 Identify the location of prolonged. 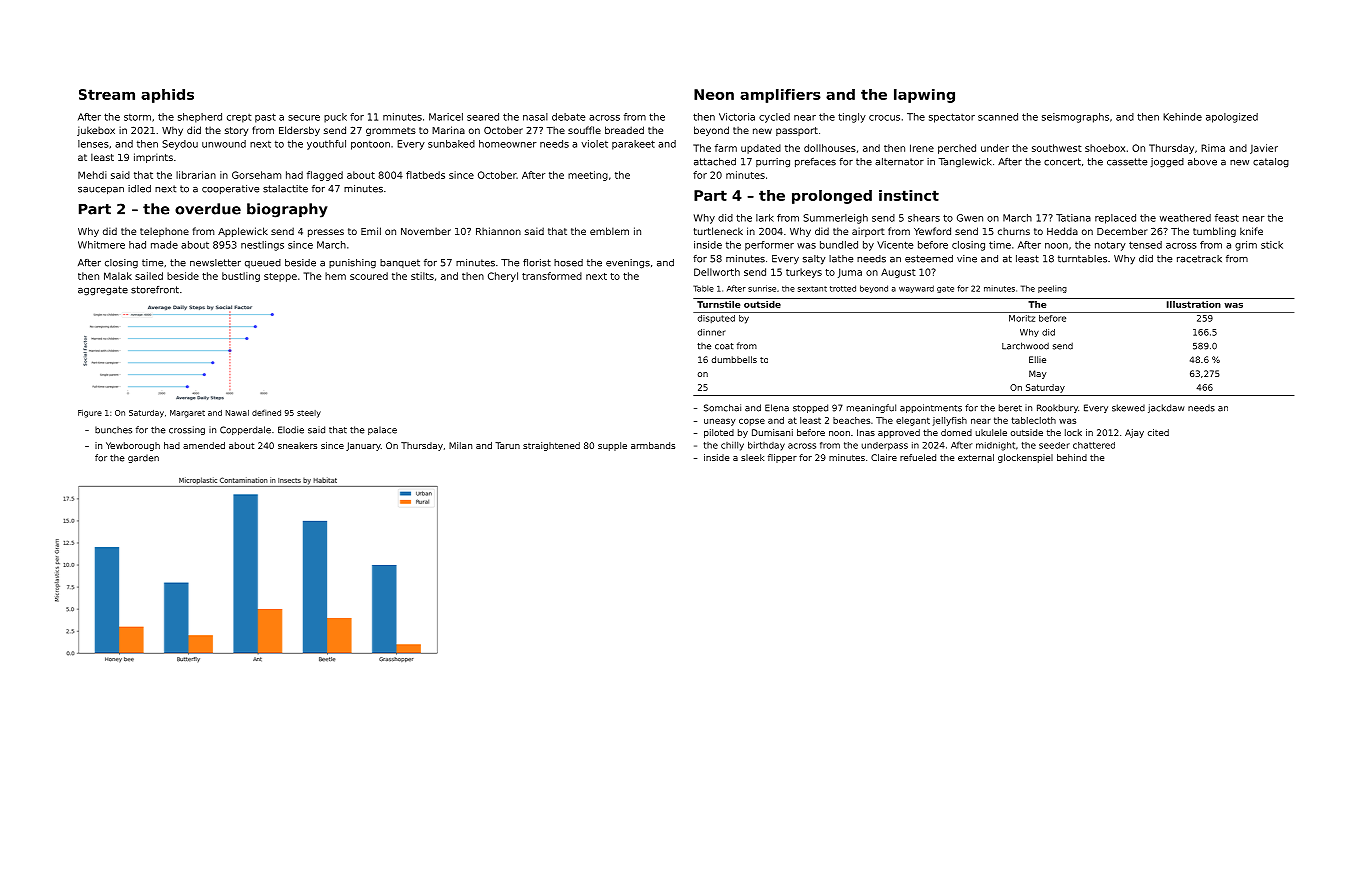
(832, 197).
